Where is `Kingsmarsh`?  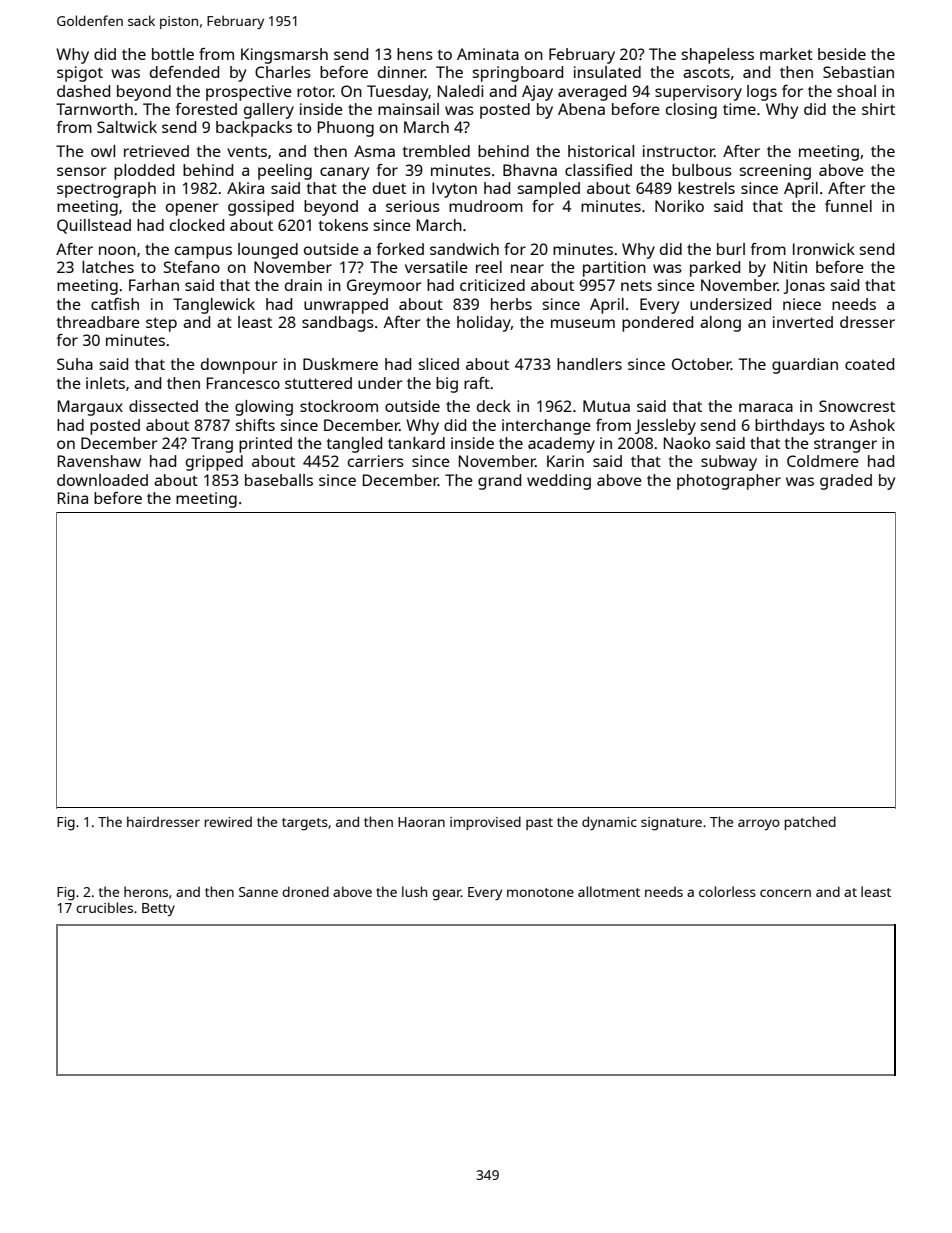 Kingsmarsh is located at coordinates (284, 56).
